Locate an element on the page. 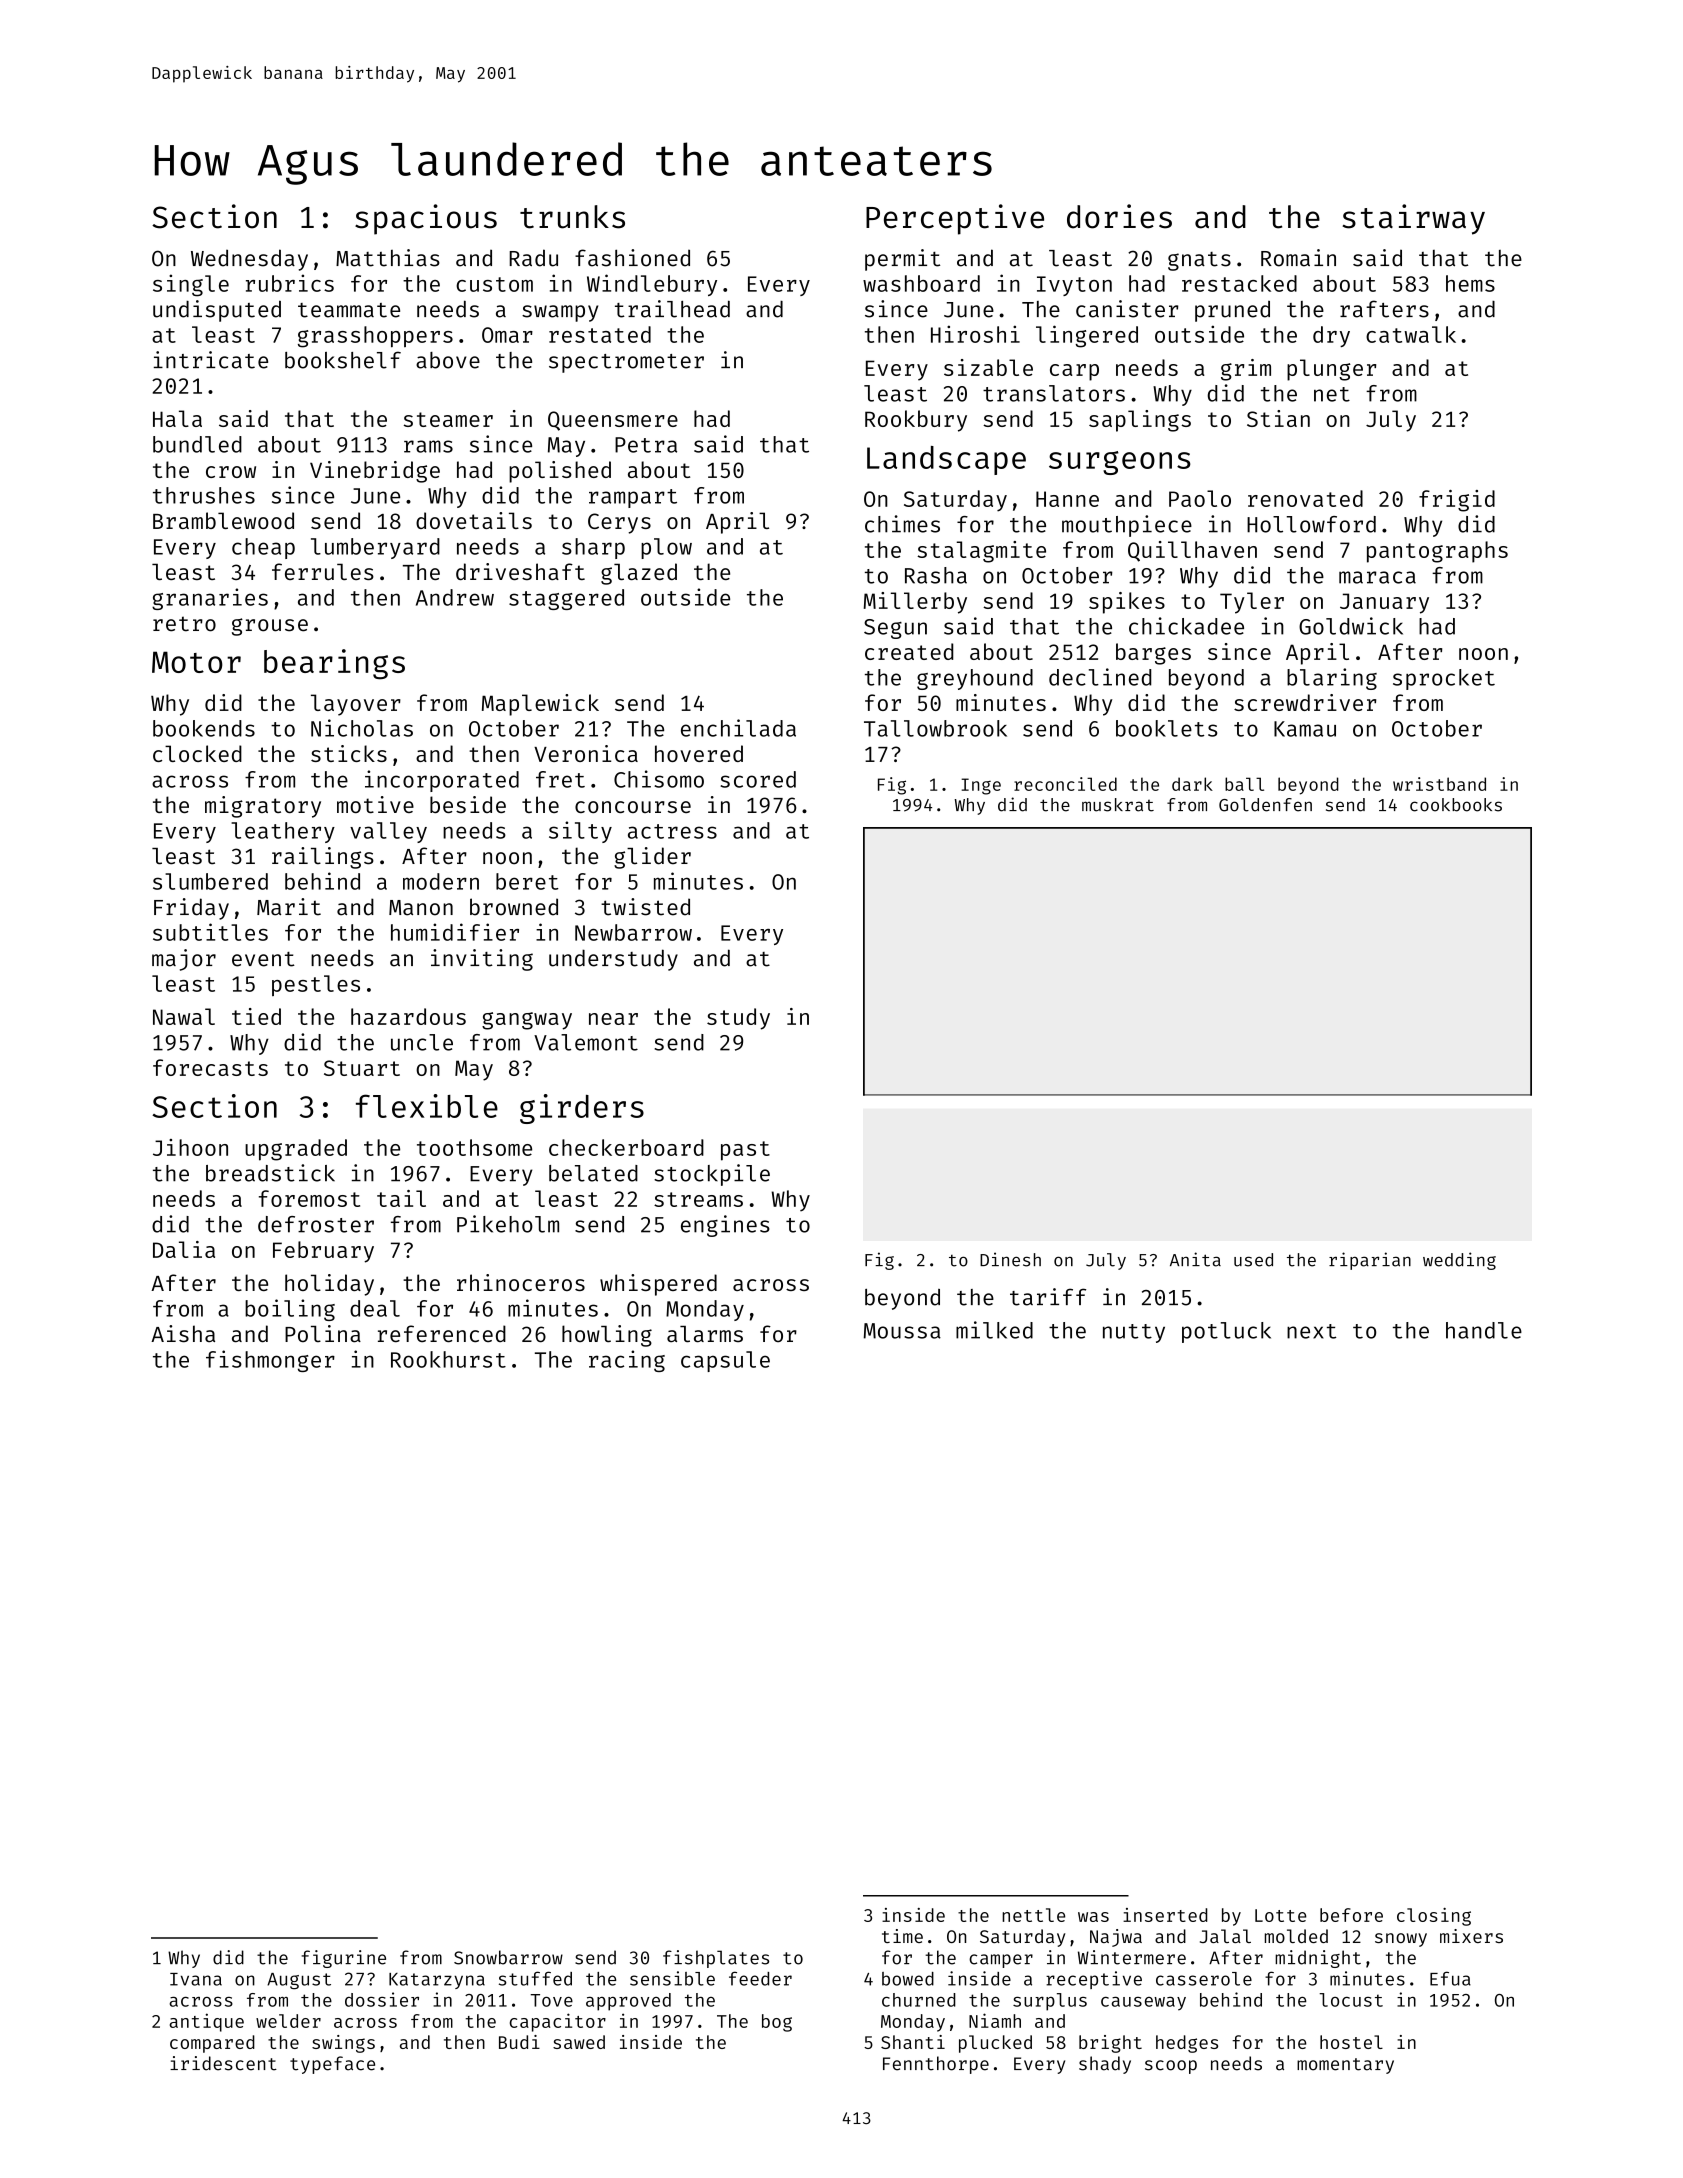  inviting is located at coordinates (482, 960).
